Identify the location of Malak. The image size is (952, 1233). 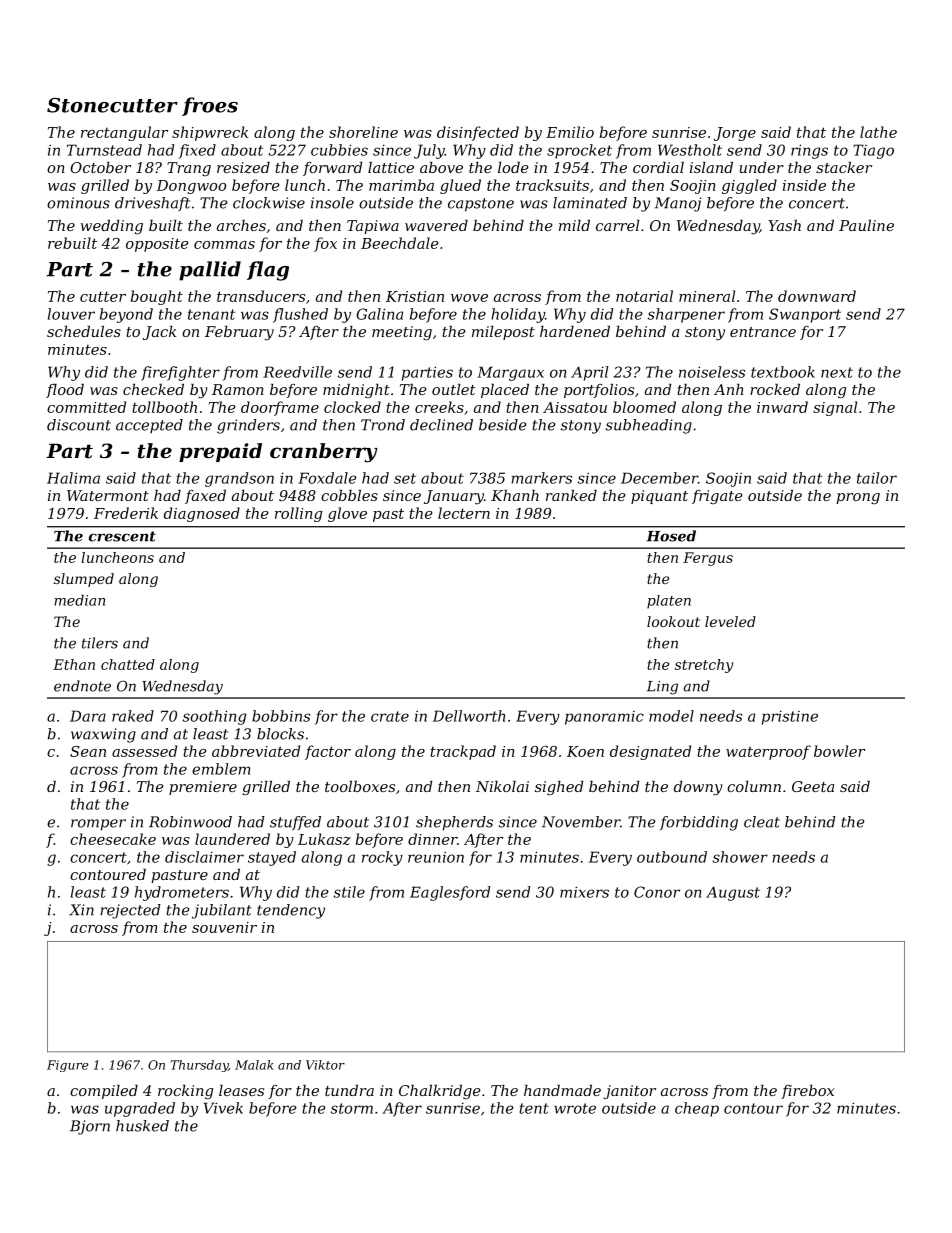
(254, 1065).
